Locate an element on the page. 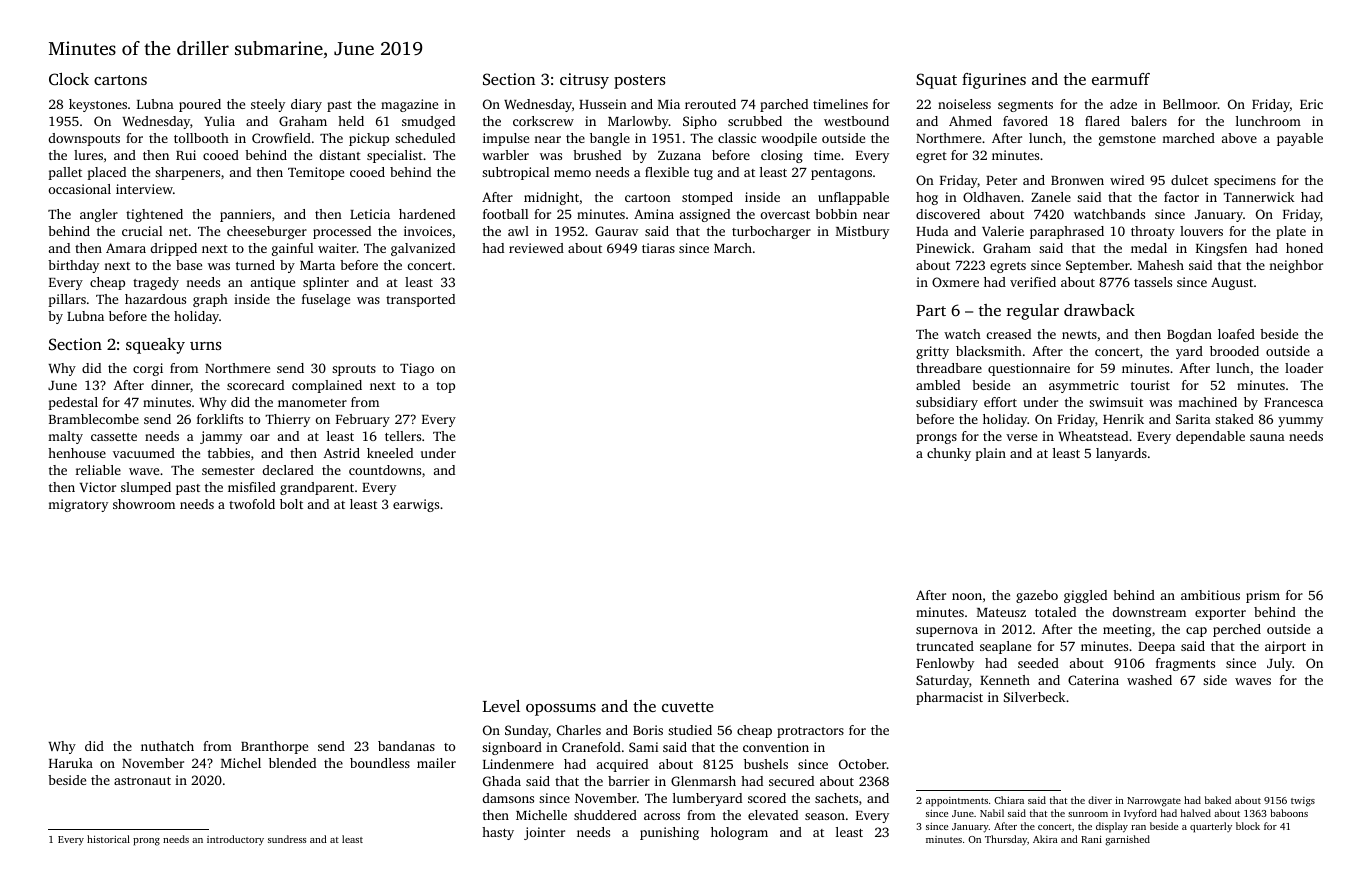 The width and height of the image is (1372, 887). Branthorpe is located at coordinates (274, 747).
